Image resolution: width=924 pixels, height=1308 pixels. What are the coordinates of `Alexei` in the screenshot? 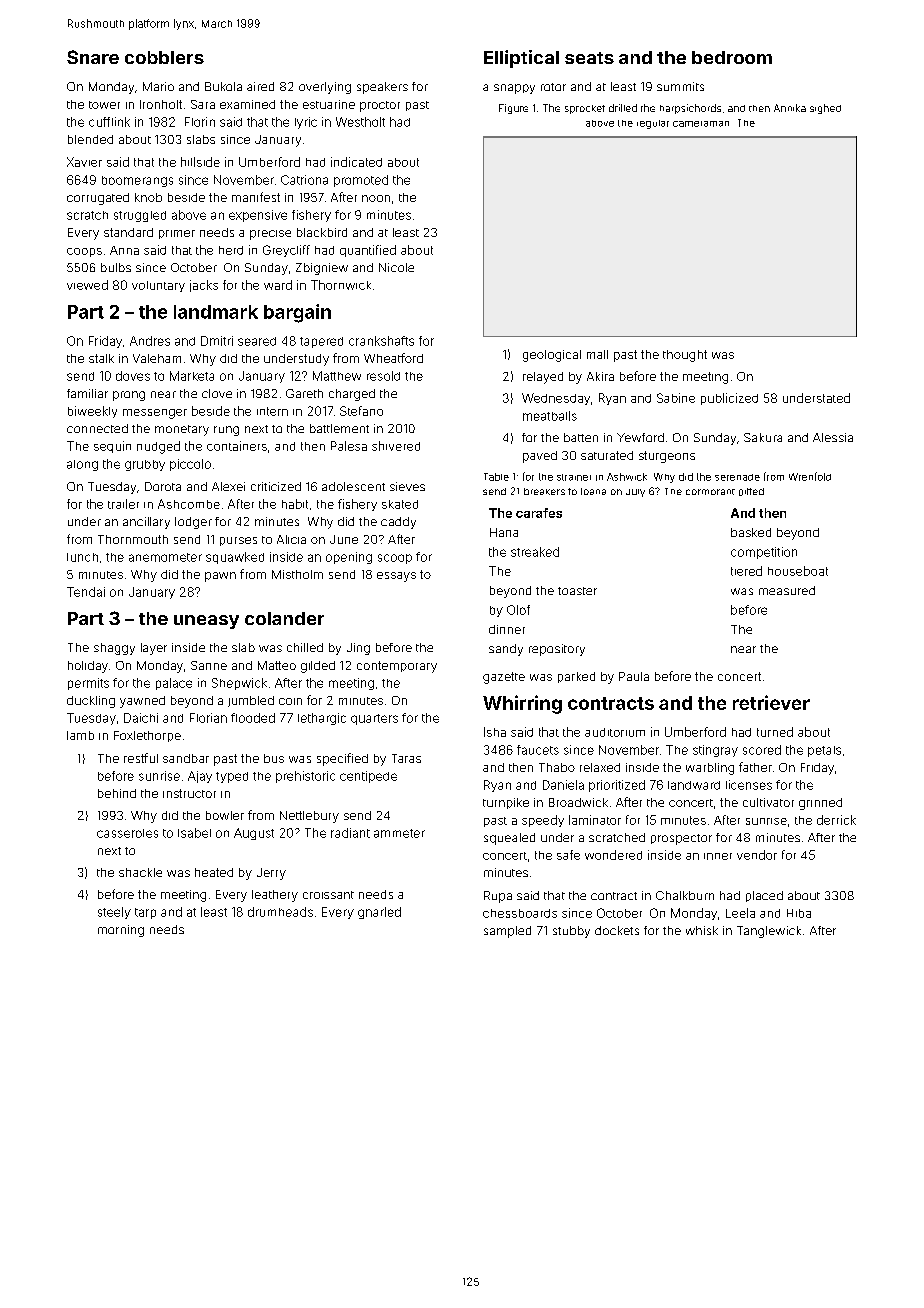 It's located at (228, 486).
